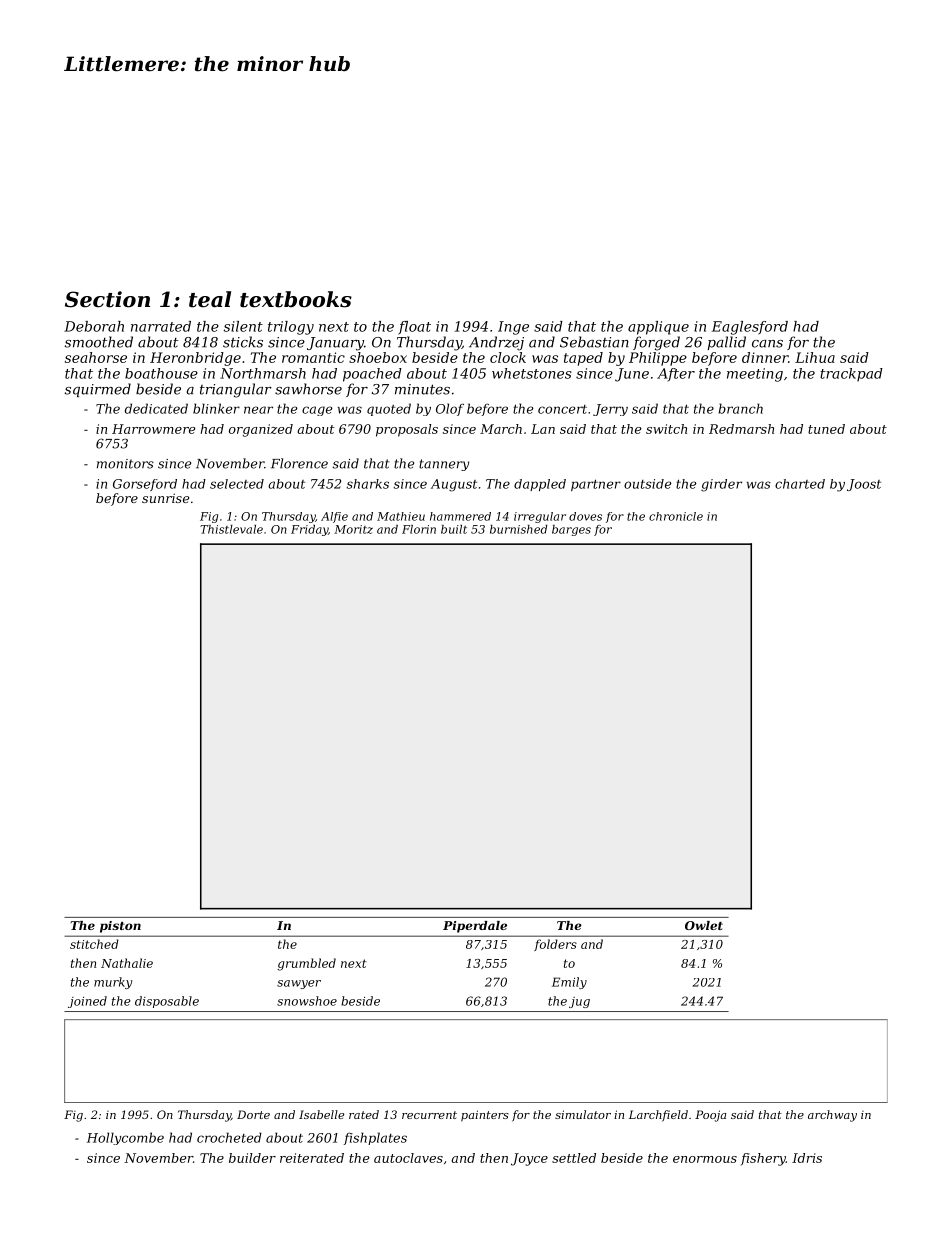  I want to click on Inge, so click(513, 328).
